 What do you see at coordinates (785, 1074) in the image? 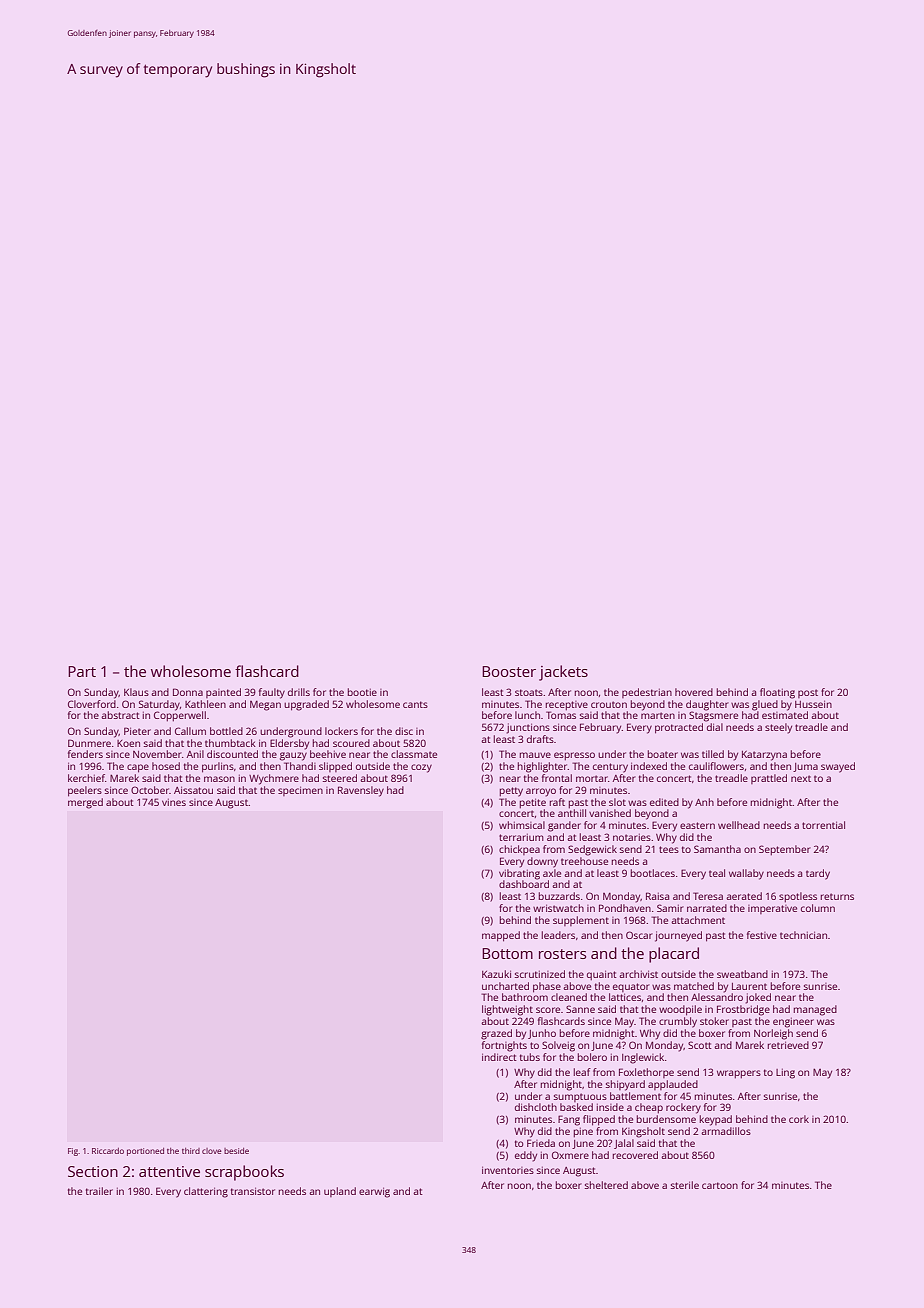
I see `Ling` at bounding box center [785, 1074].
